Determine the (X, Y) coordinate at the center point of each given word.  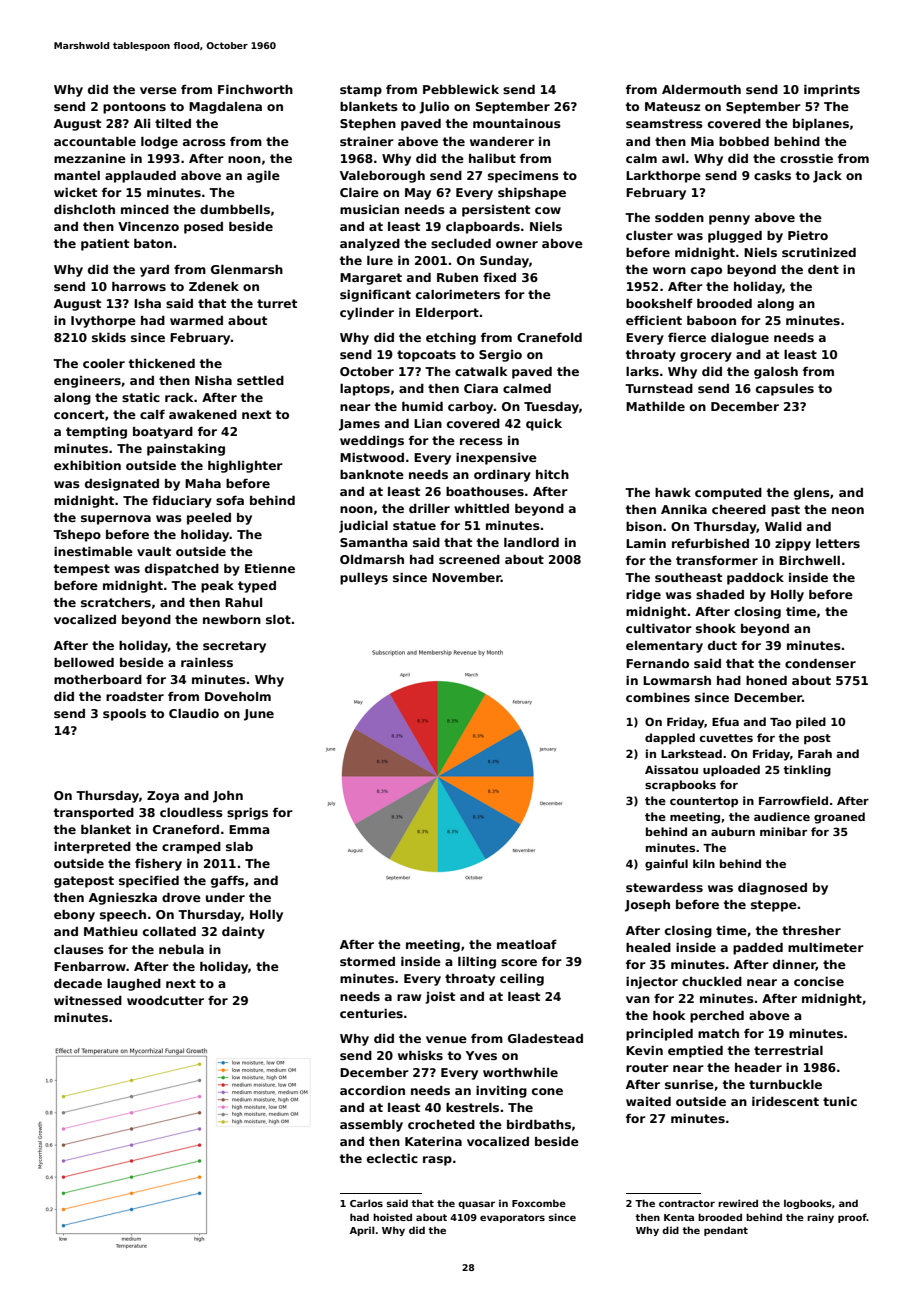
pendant (726, 1231)
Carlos (366, 1203)
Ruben (457, 277)
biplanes (821, 125)
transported (94, 814)
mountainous (517, 123)
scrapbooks (680, 786)
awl (673, 158)
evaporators (512, 1218)
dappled (670, 739)
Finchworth (255, 89)
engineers (87, 382)
